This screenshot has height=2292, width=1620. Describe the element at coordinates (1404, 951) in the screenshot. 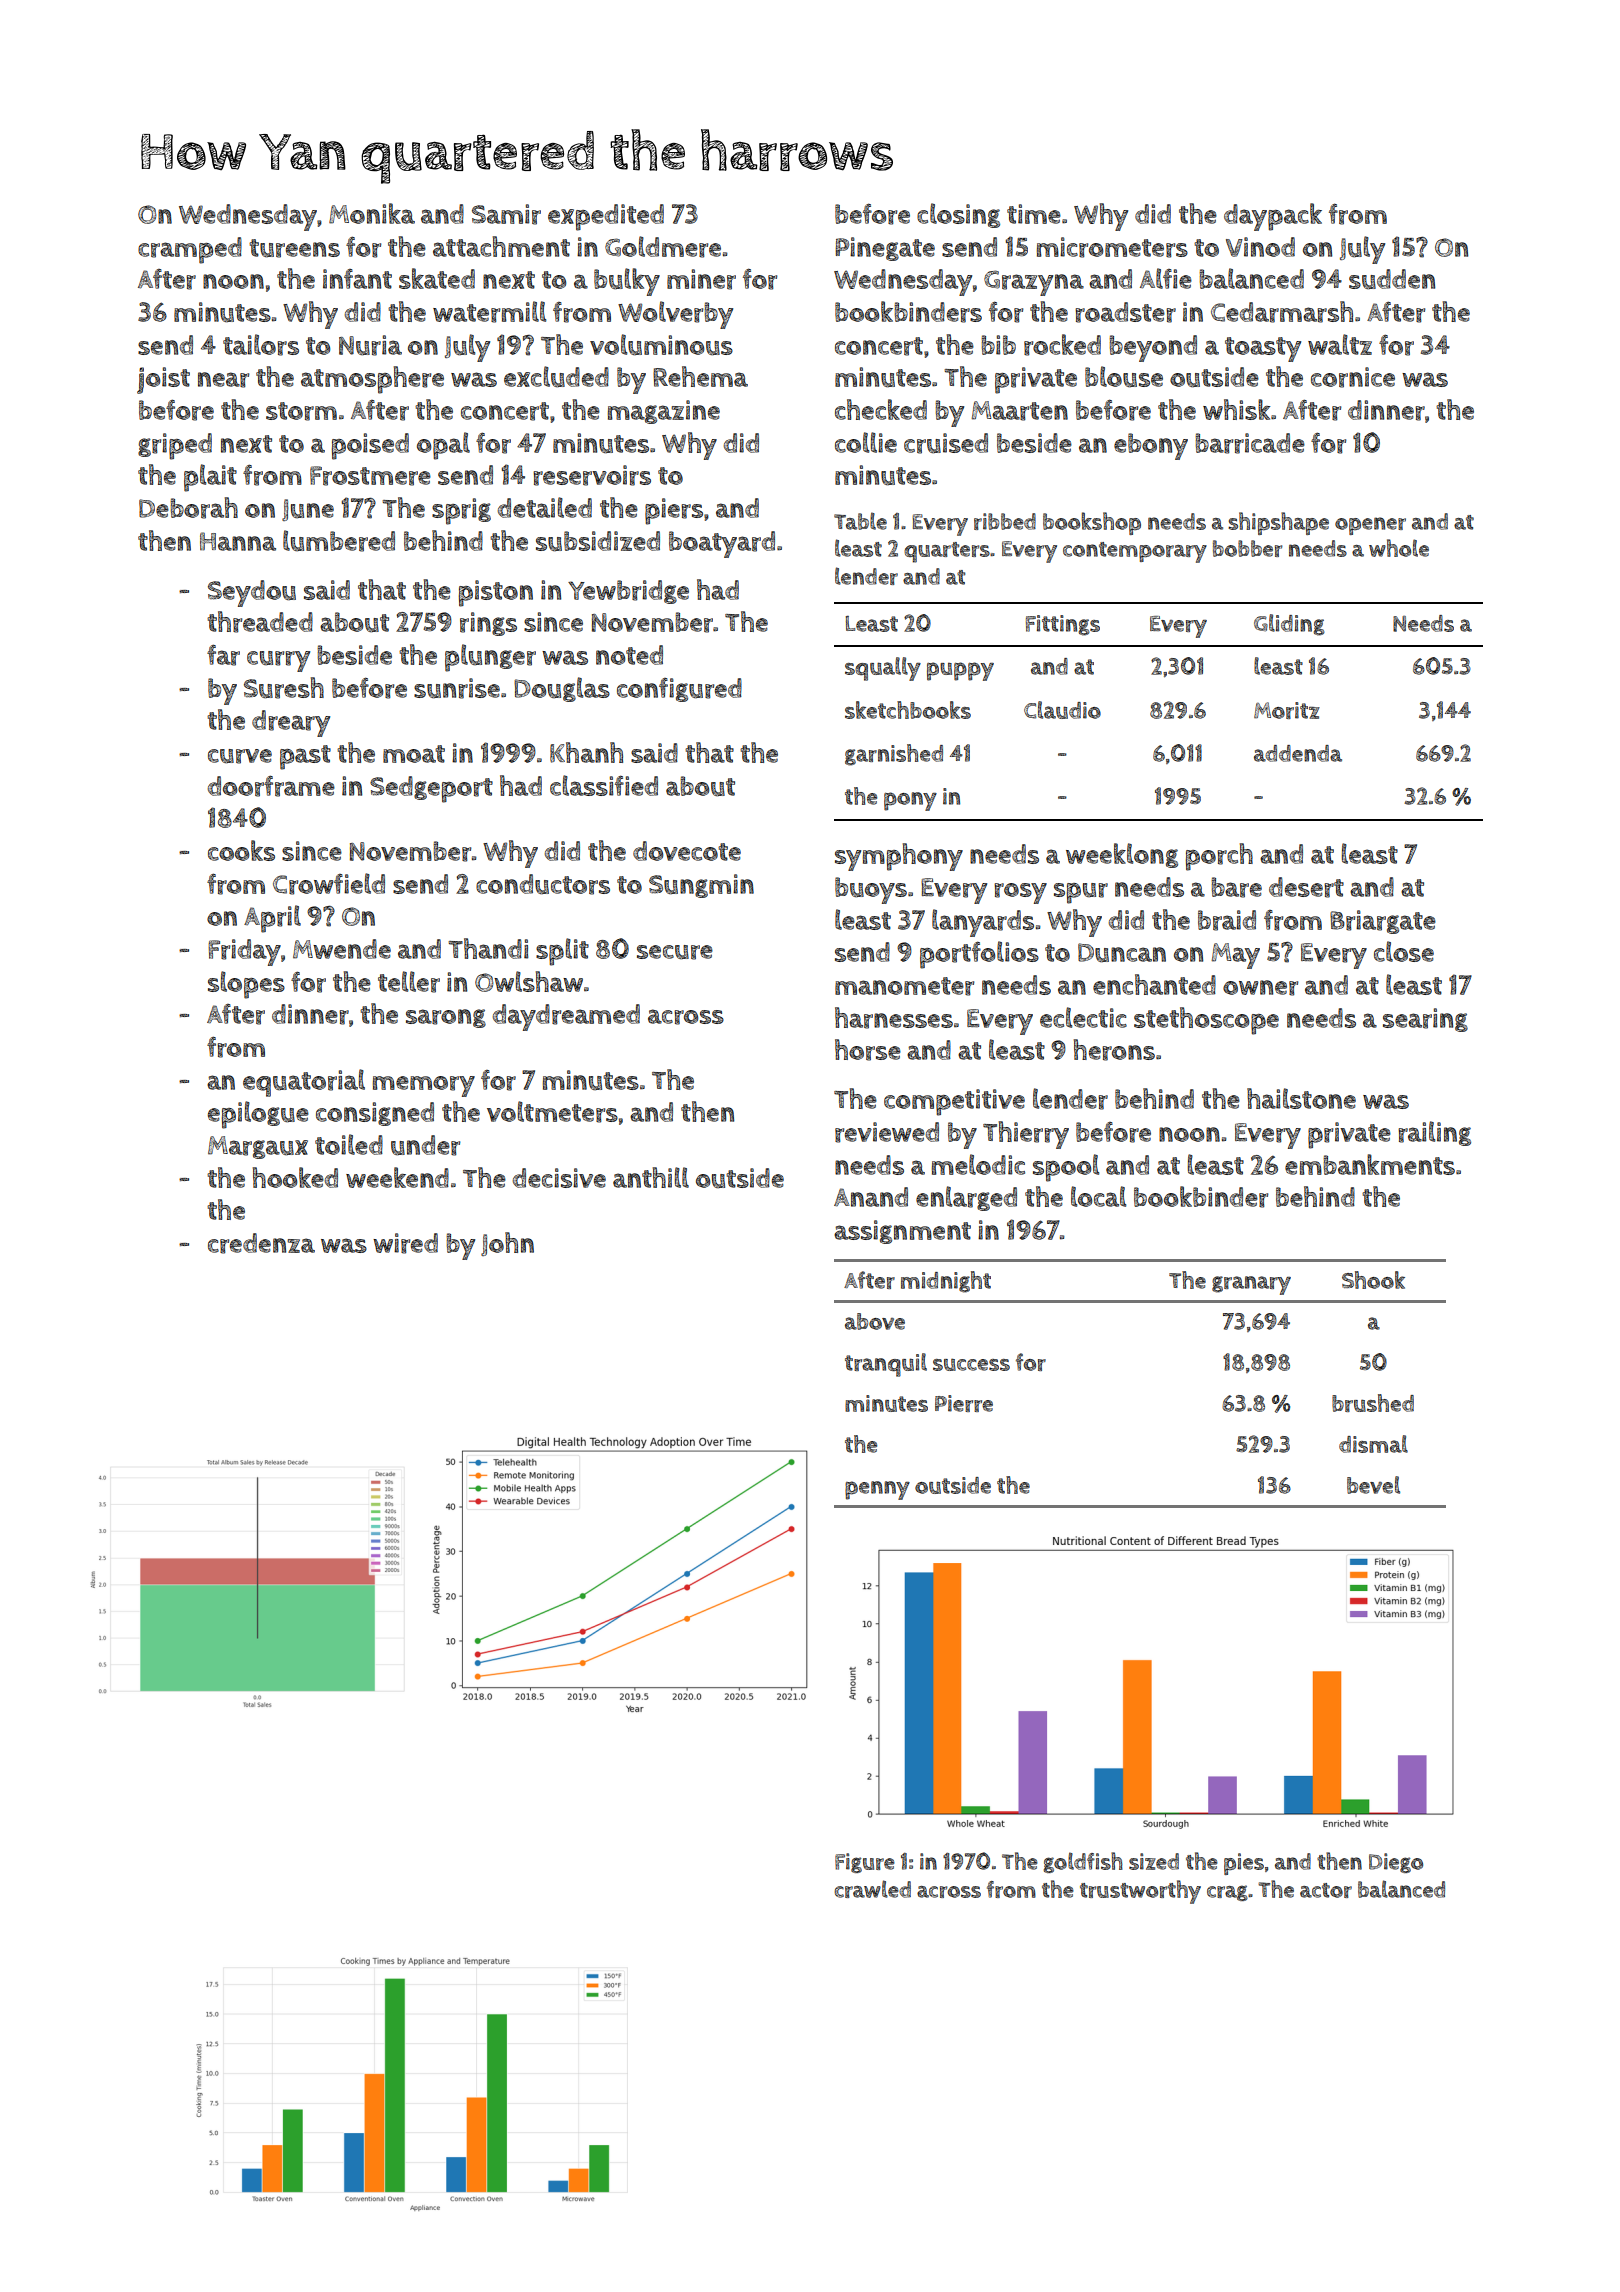

I see `close` at that location.
